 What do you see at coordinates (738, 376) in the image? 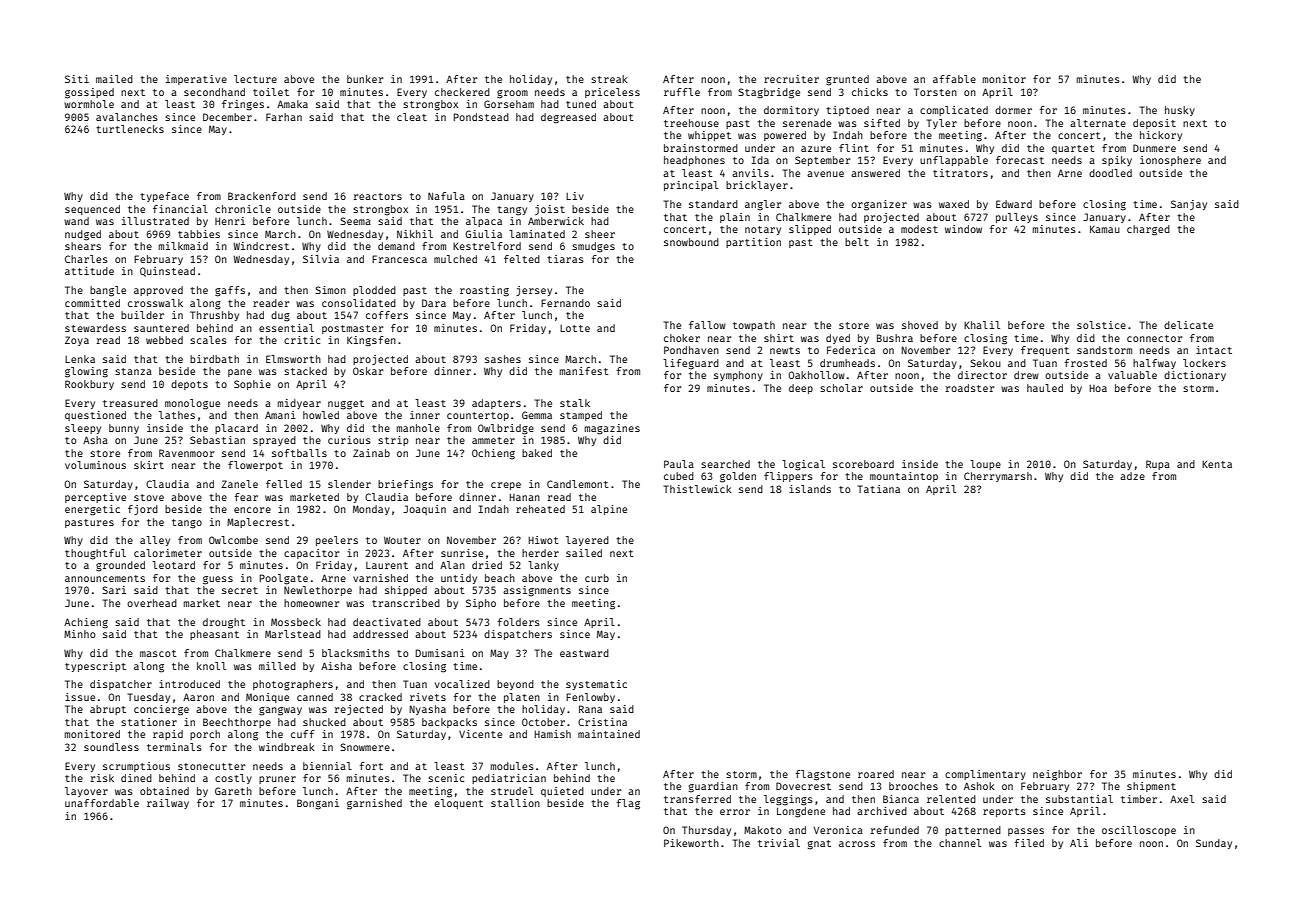
I see `symphony` at bounding box center [738, 376].
